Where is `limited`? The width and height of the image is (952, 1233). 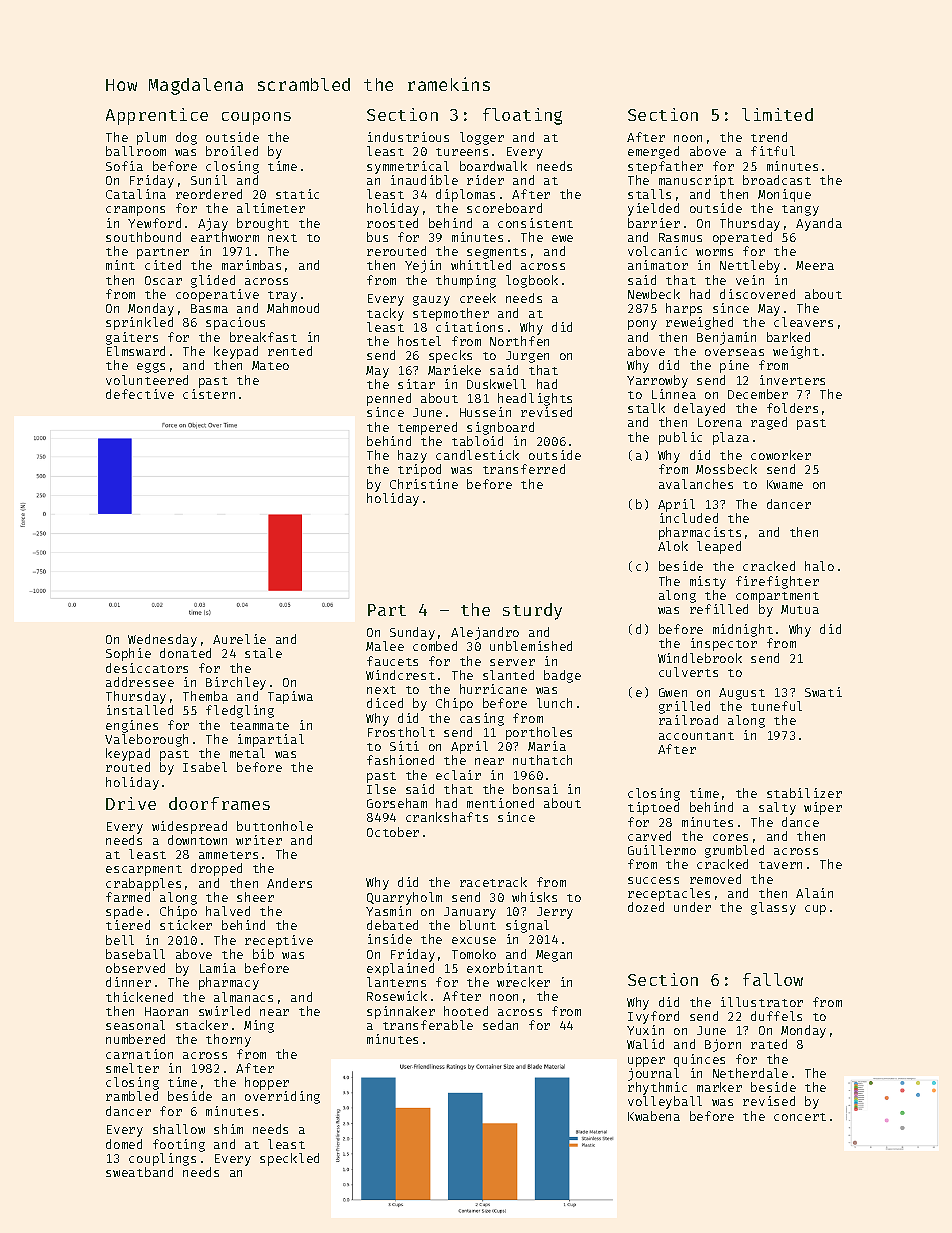
limited is located at coordinates (777, 114).
